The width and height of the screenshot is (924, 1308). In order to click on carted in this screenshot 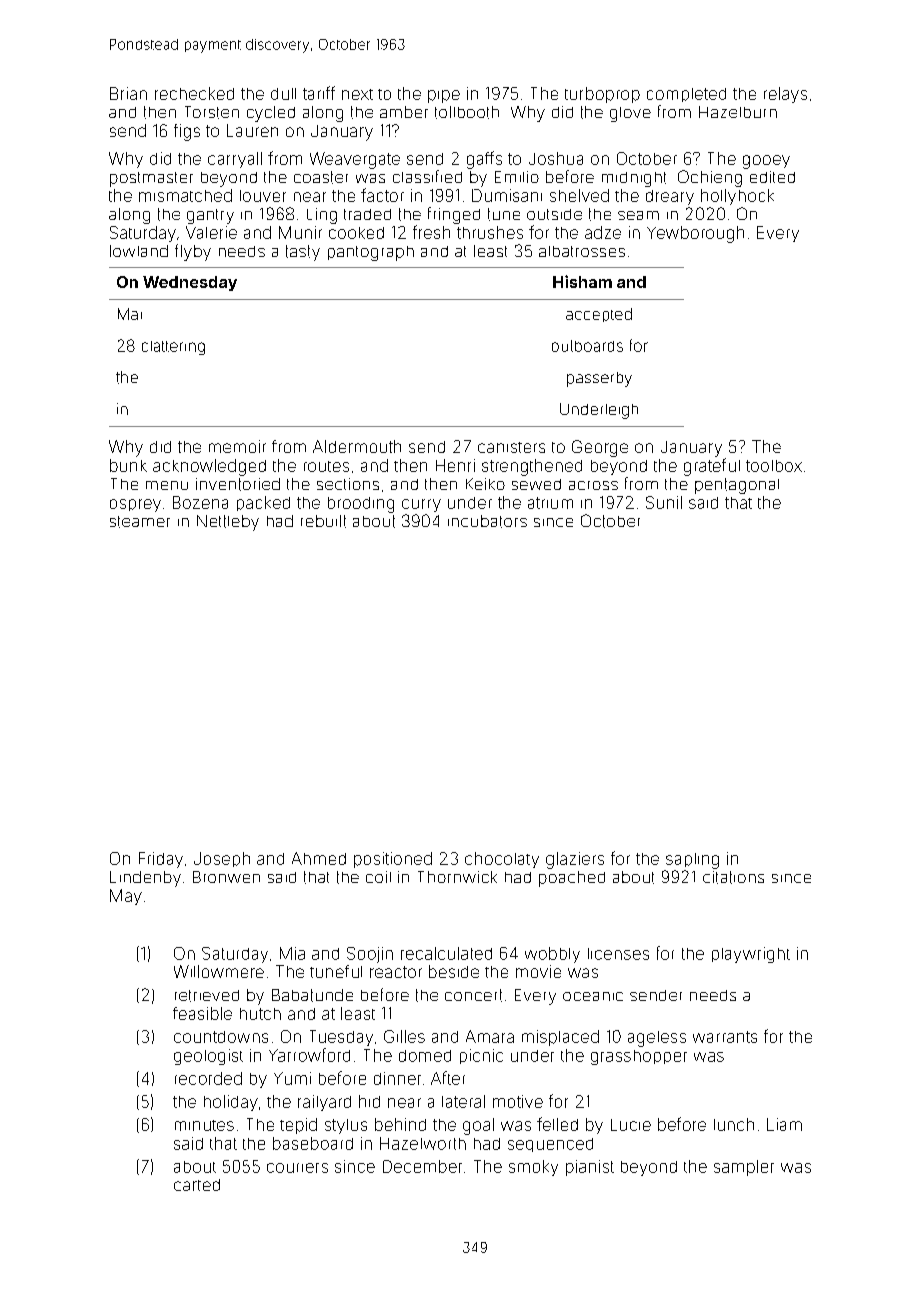, I will do `click(197, 1185)`.
